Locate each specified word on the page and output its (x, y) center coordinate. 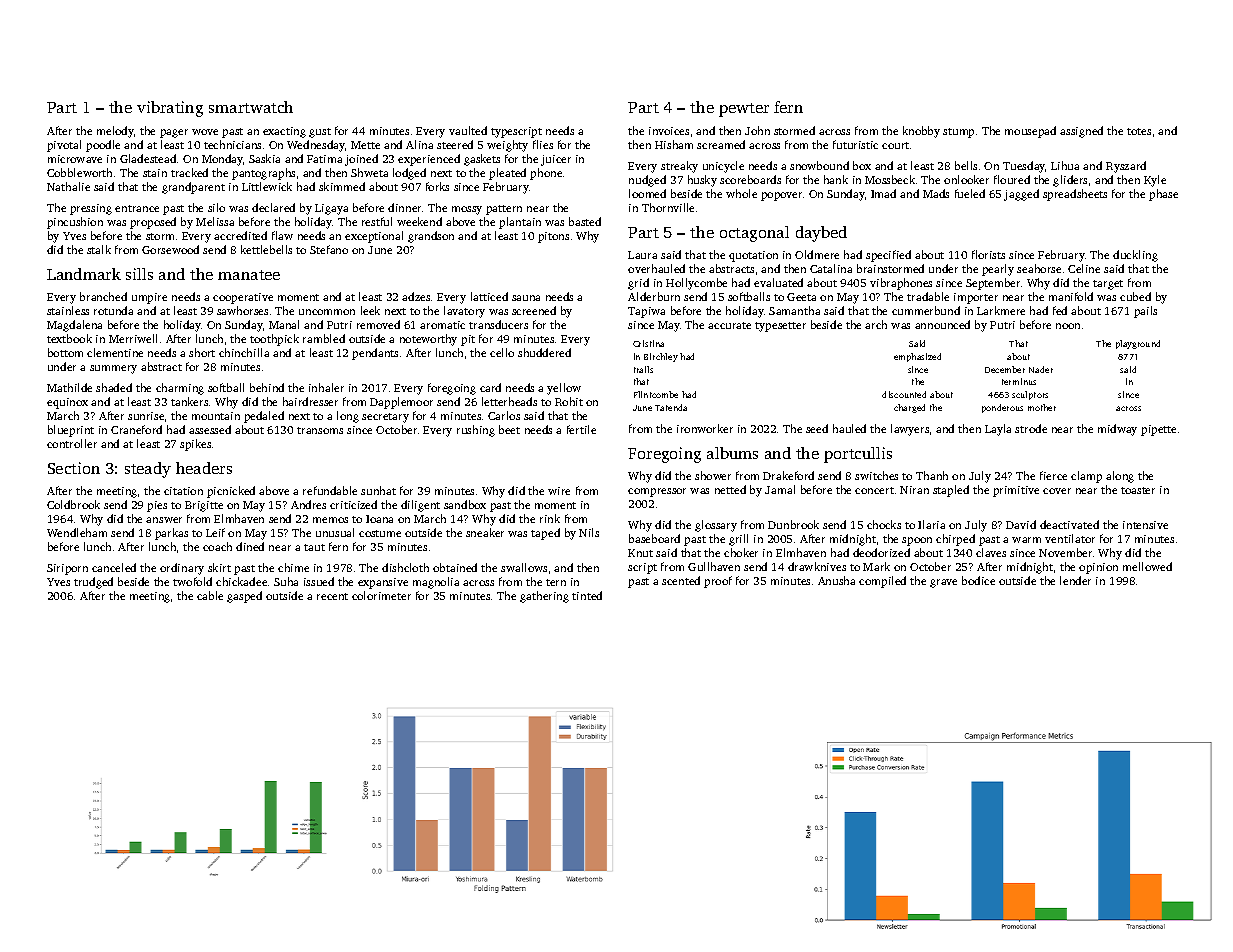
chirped (955, 540)
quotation (753, 256)
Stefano (329, 249)
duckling (1135, 256)
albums (732, 453)
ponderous (1002, 408)
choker (741, 552)
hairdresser (310, 401)
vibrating (170, 109)
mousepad (1030, 132)
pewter (744, 110)
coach (217, 546)
